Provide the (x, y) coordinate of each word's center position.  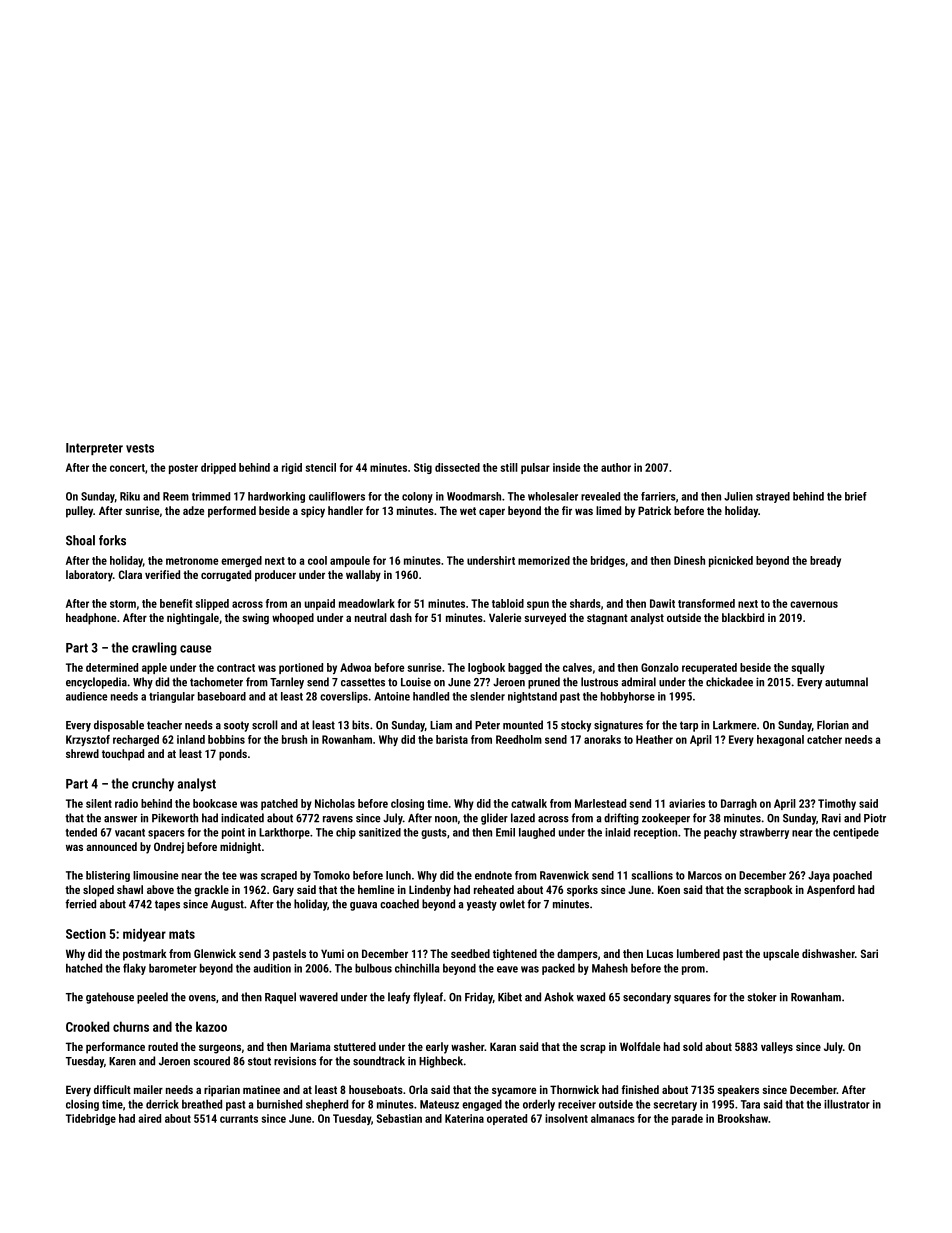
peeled (152, 998)
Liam (441, 725)
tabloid (508, 603)
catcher (824, 739)
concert (127, 468)
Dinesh (689, 560)
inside (566, 467)
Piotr (875, 818)
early (437, 1048)
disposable (119, 726)
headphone (91, 619)
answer (120, 819)
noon (446, 819)
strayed (773, 497)
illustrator (847, 1104)
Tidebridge (91, 1119)
